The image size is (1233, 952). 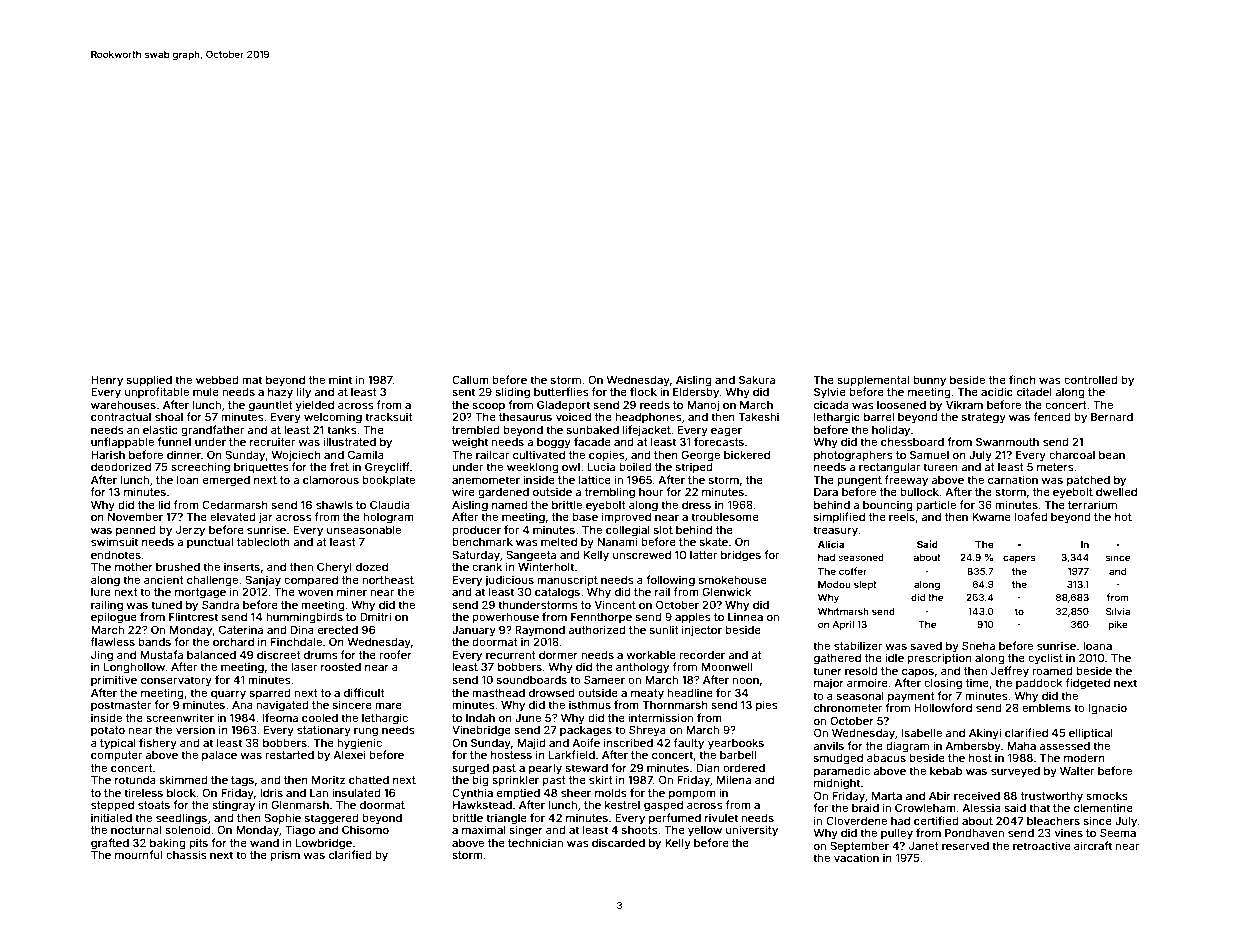 I want to click on vacation, so click(x=856, y=857).
